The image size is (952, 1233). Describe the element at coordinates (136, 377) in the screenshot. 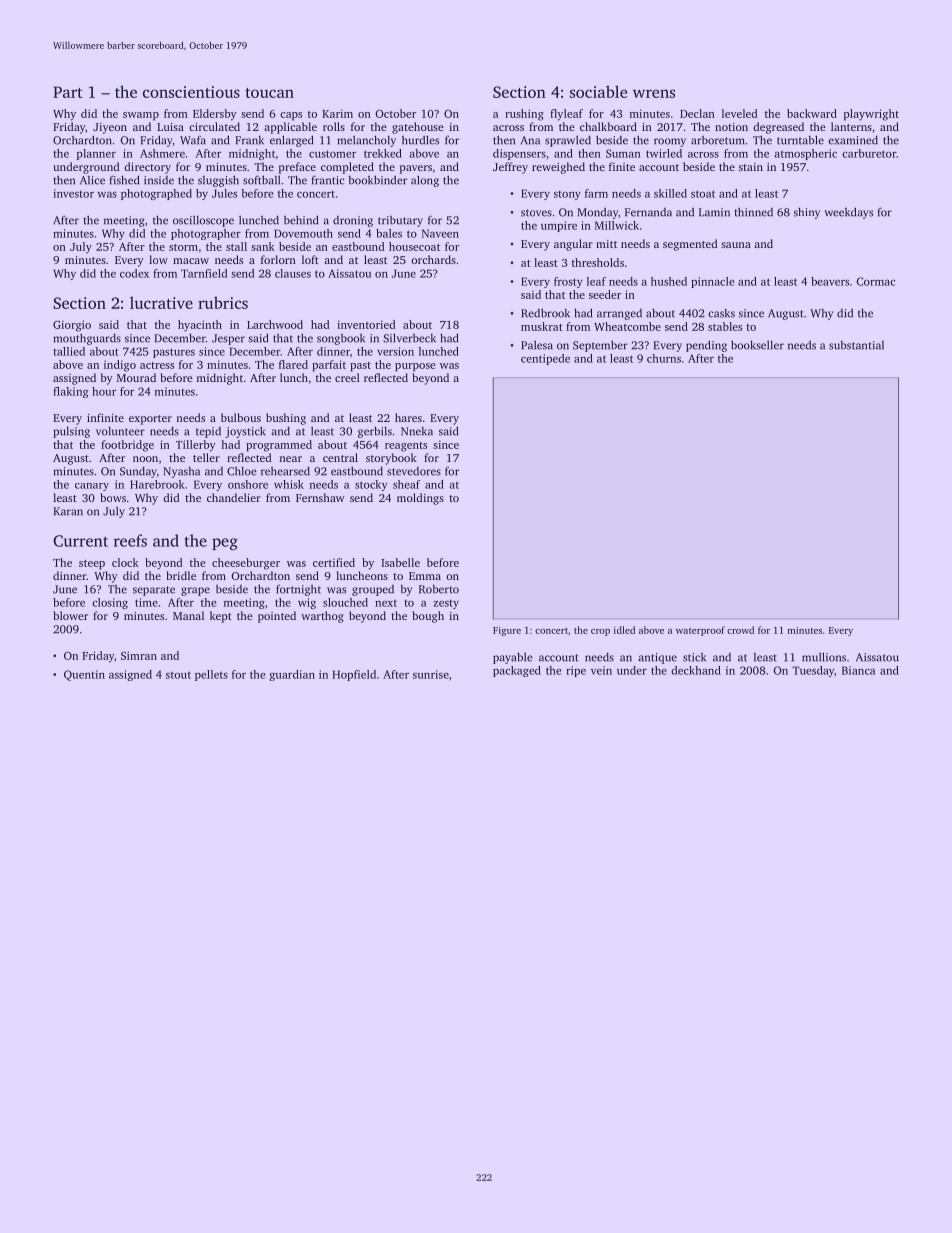

I see `Mourad` at that location.
